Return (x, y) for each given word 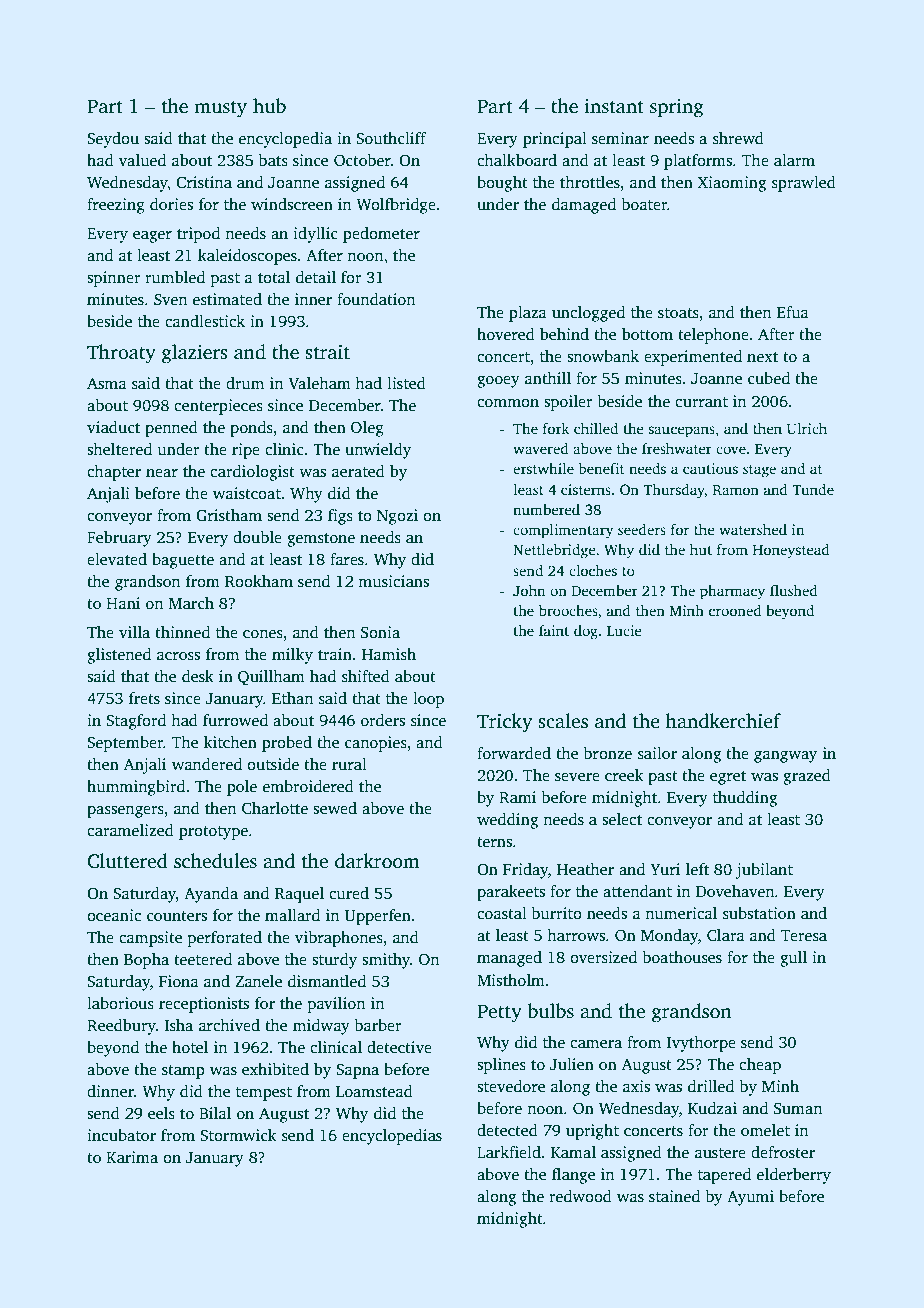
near (162, 473)
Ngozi (397, 517)
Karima (132, 1157)
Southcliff (391, 138)
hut (701, 549)
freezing (116, 206)
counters (177, 916)
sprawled (804, 184)
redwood (580, 1196)
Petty (499, 1013)
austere (720, 1153)
